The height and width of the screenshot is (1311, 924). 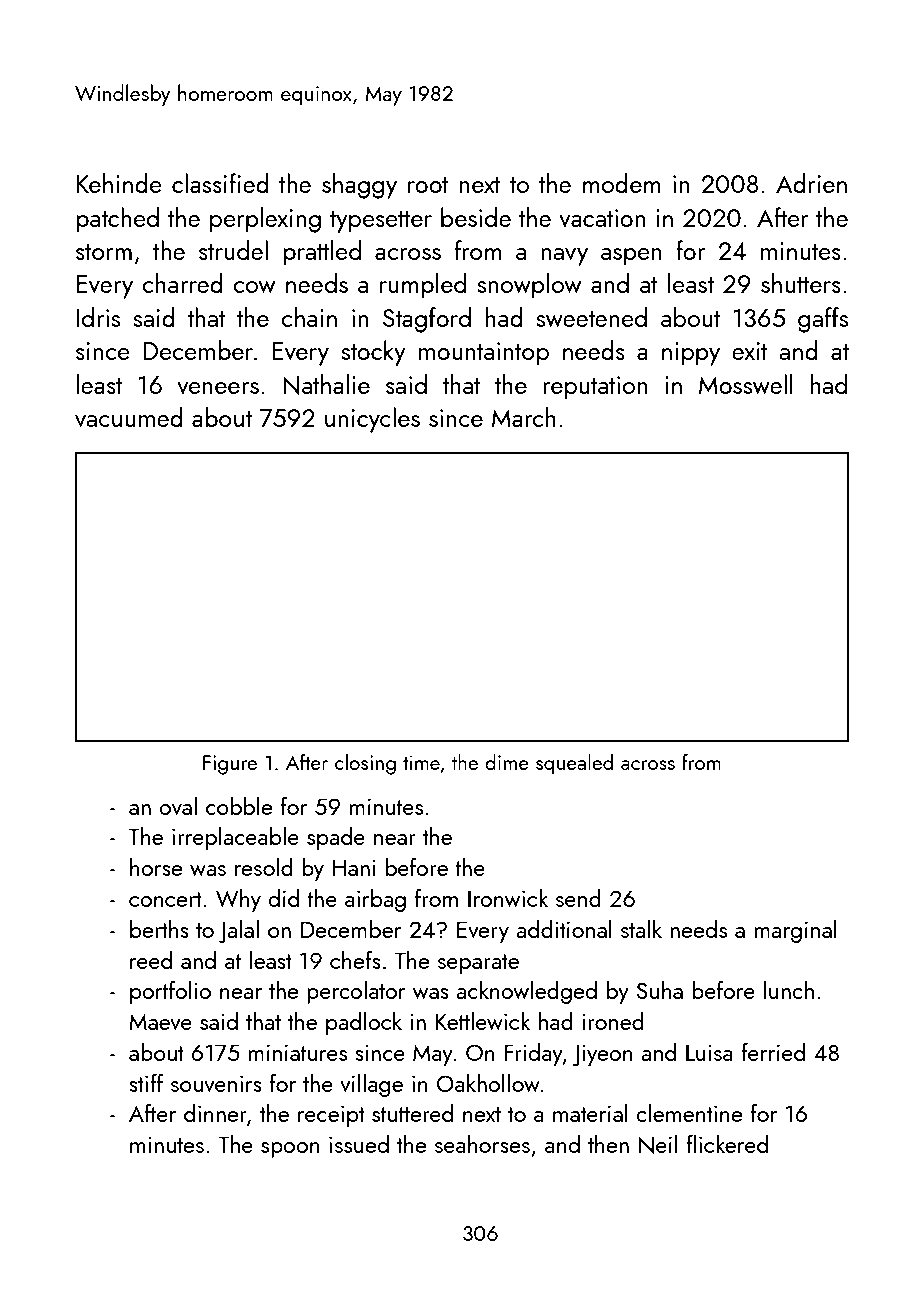 I want to click on vacuumed, so click(x=129, y=417).
